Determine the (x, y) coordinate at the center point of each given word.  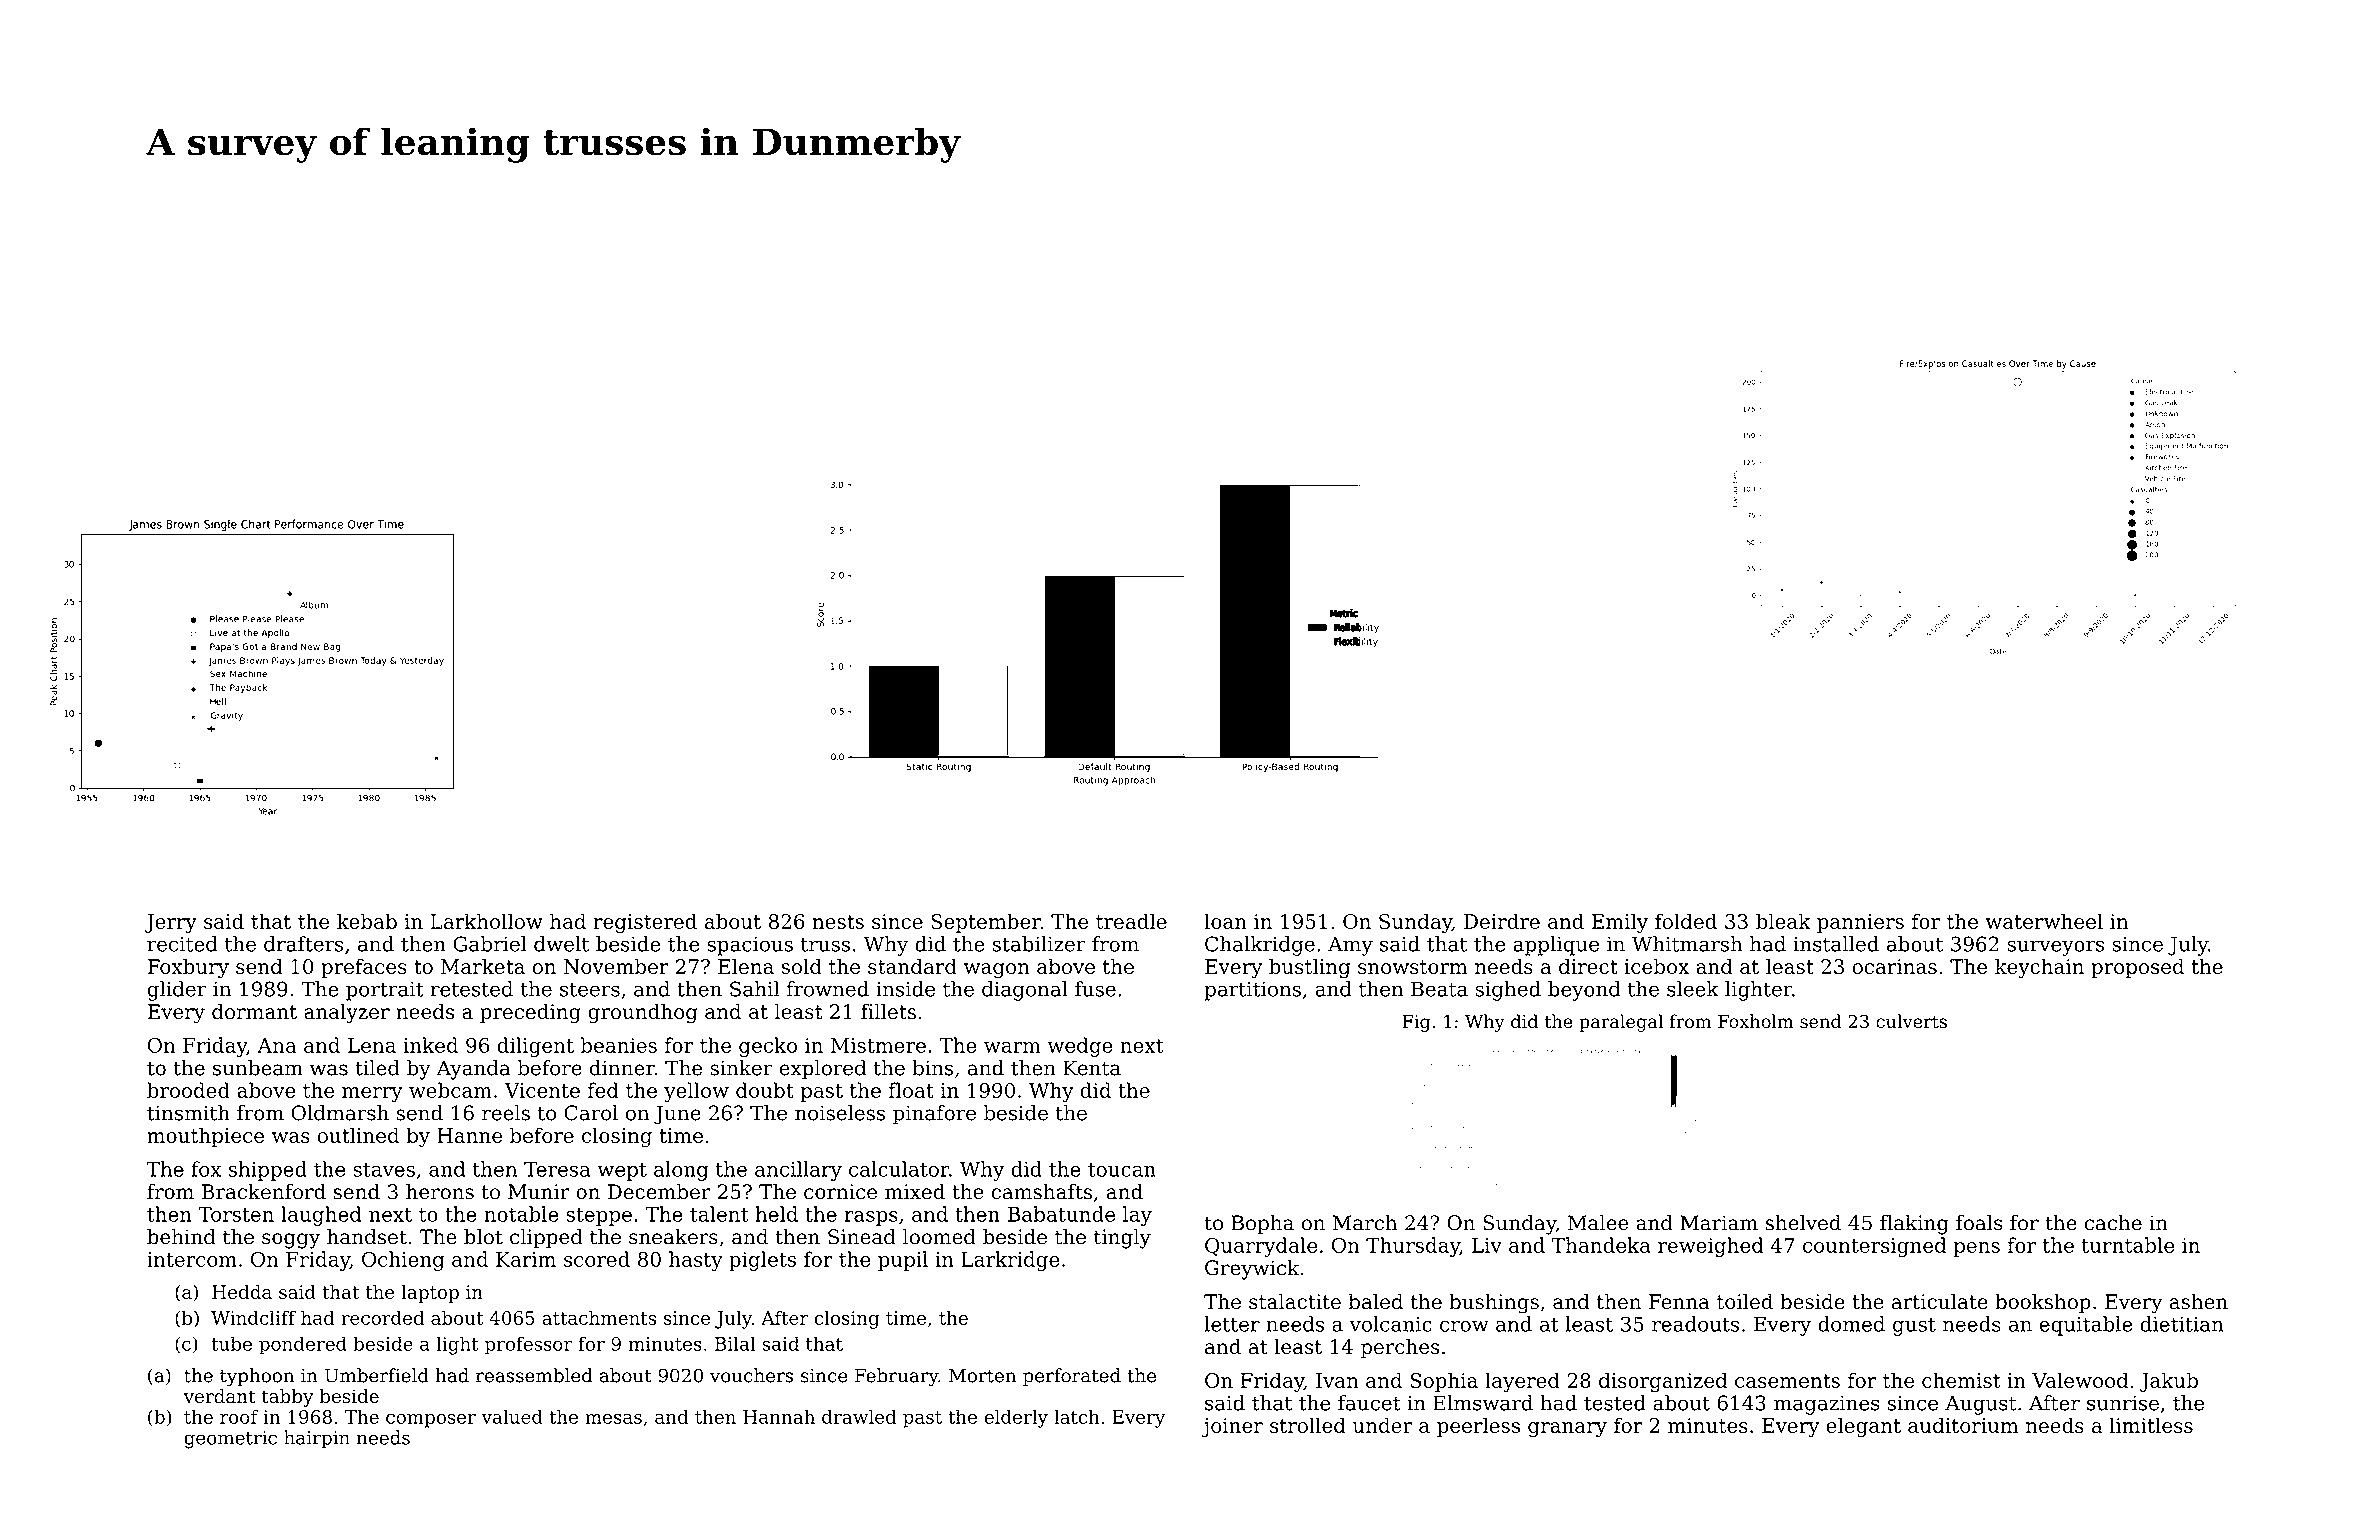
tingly (1122, 1239)
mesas (613, 1419)
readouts (1695, 1324)
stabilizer (1039, 944)
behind (181, 1237)
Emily (1620, 923)
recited (182, 944)
